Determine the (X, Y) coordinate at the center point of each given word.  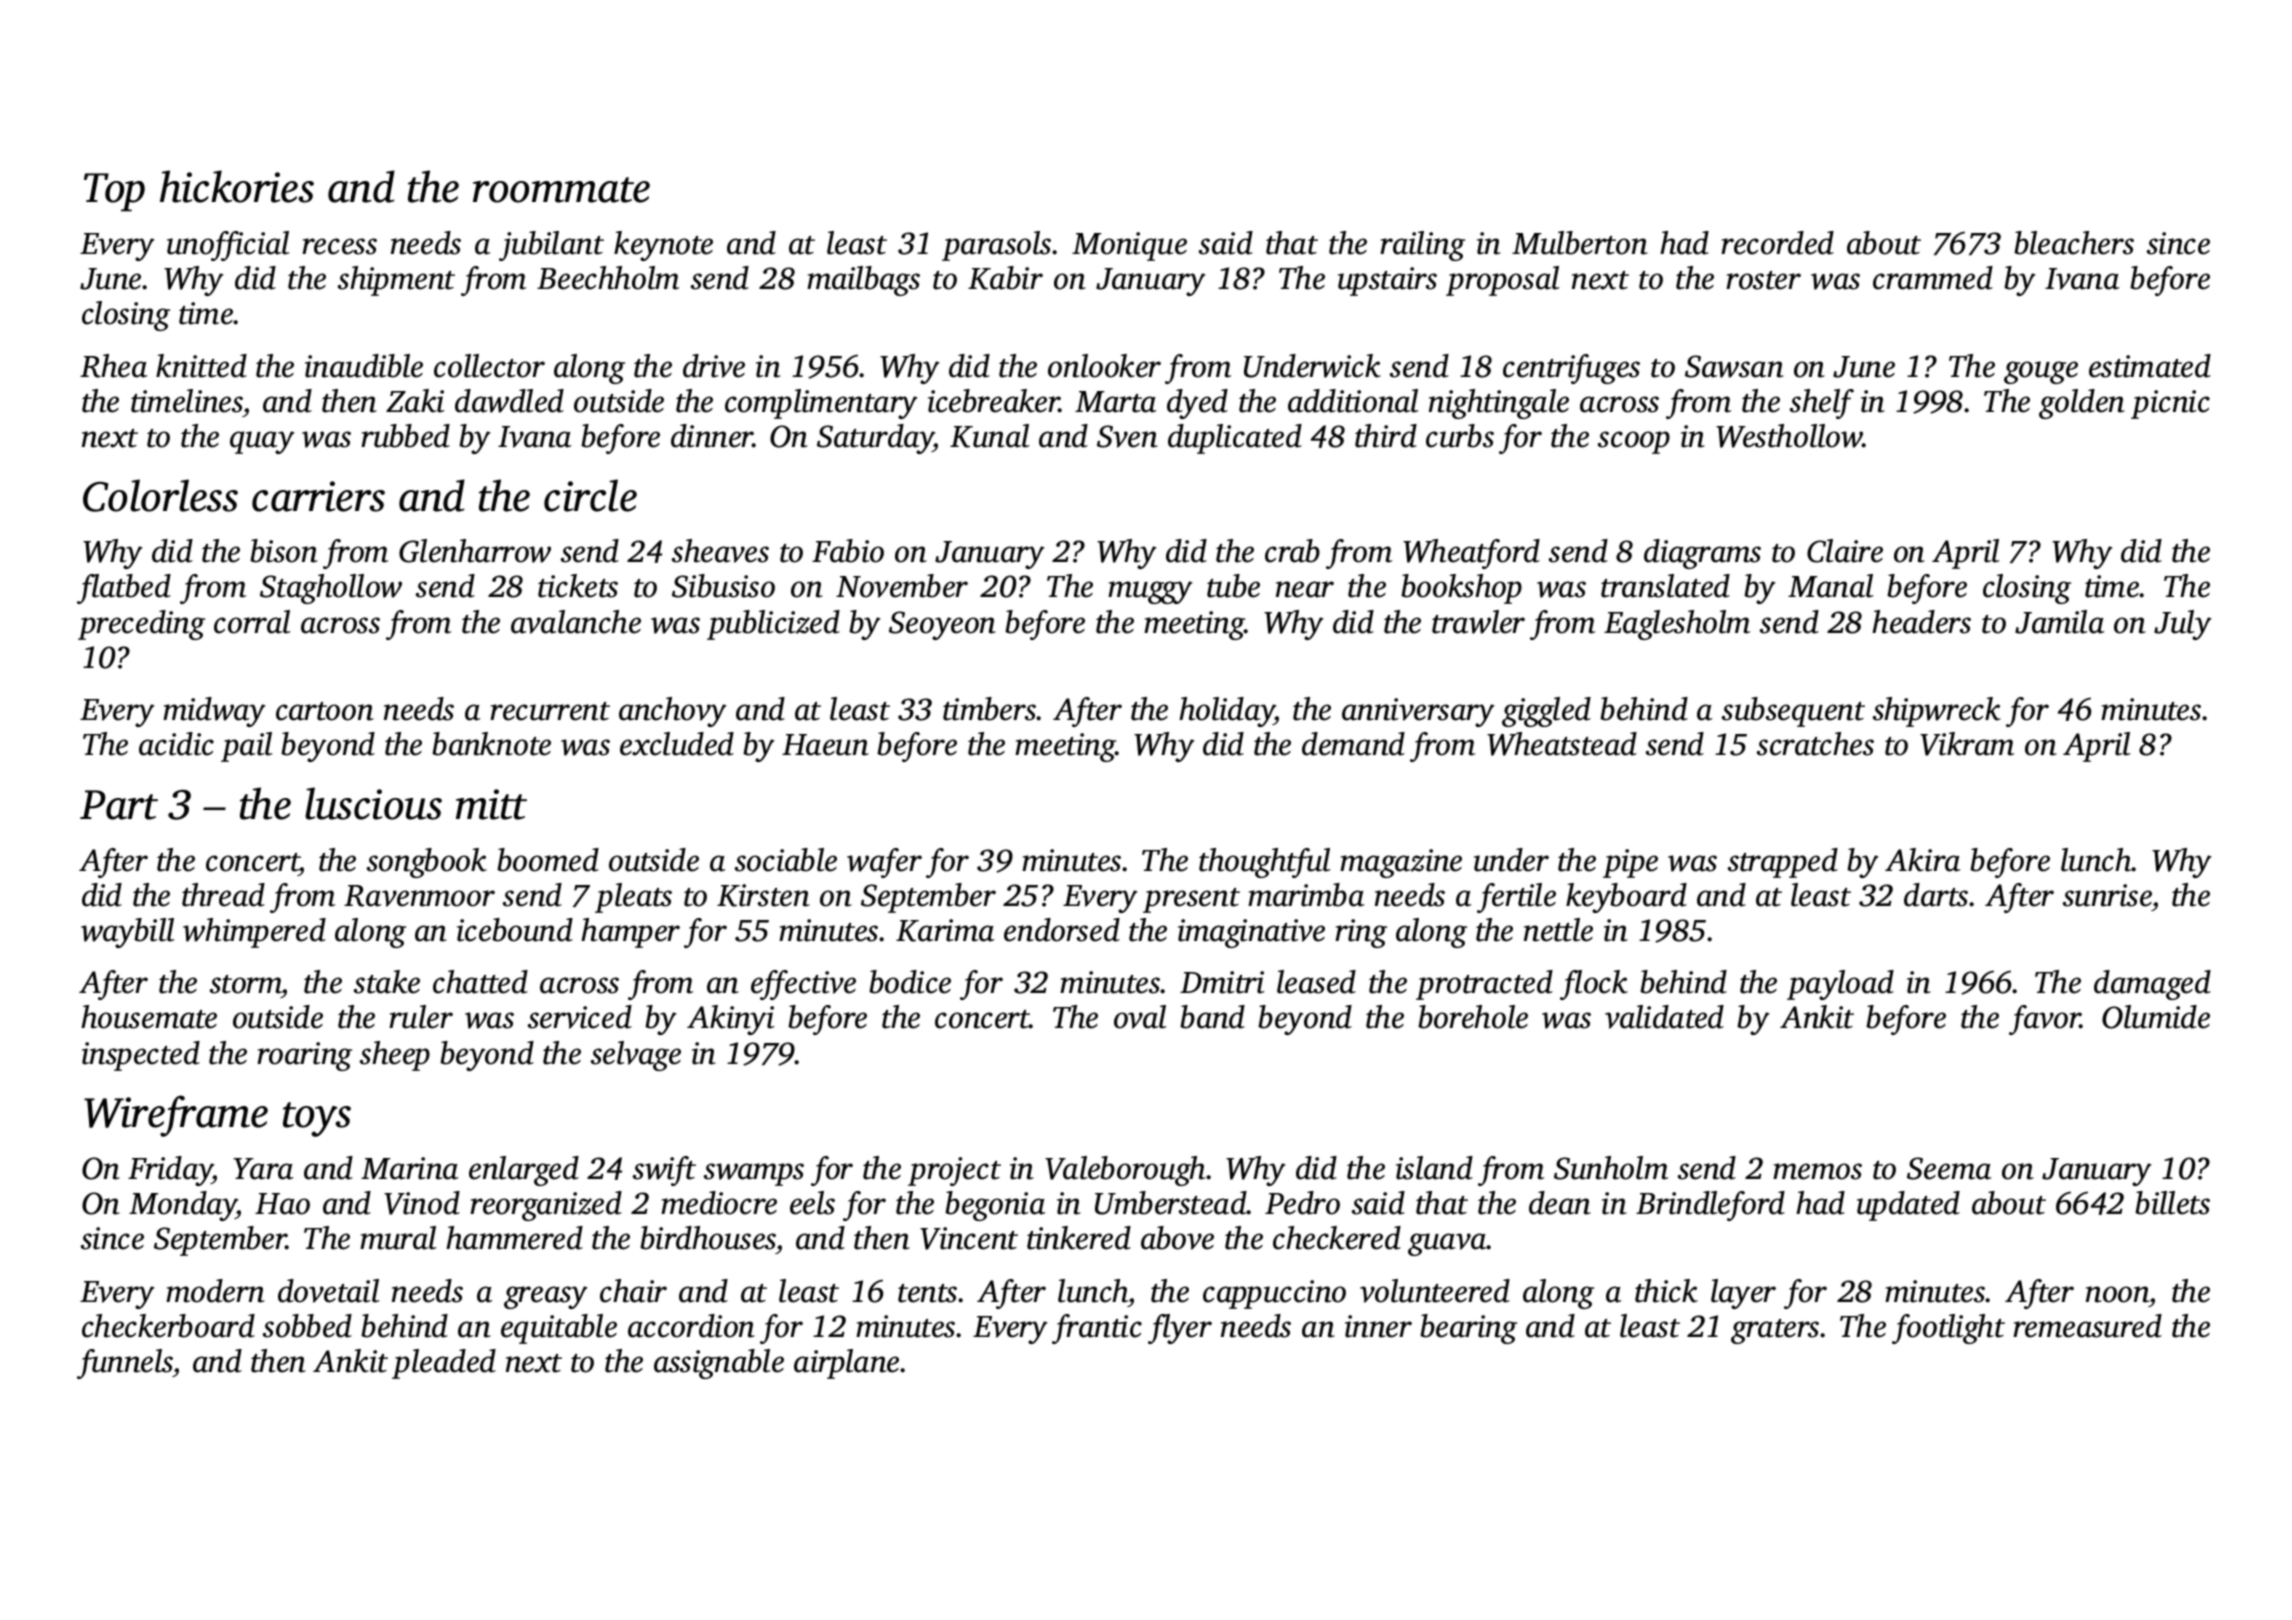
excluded (677, 744)
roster (1763, 280)
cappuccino (1274, 1294)
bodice (910, 982)
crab (1292, 551)
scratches (1815, 744)
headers (1921, 622)
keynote (663, 246)
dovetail (328, 1291)
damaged (2152, 985)
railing (1422, 246)
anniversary (1418, 712)
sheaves (720, 551)
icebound (515, 930)
